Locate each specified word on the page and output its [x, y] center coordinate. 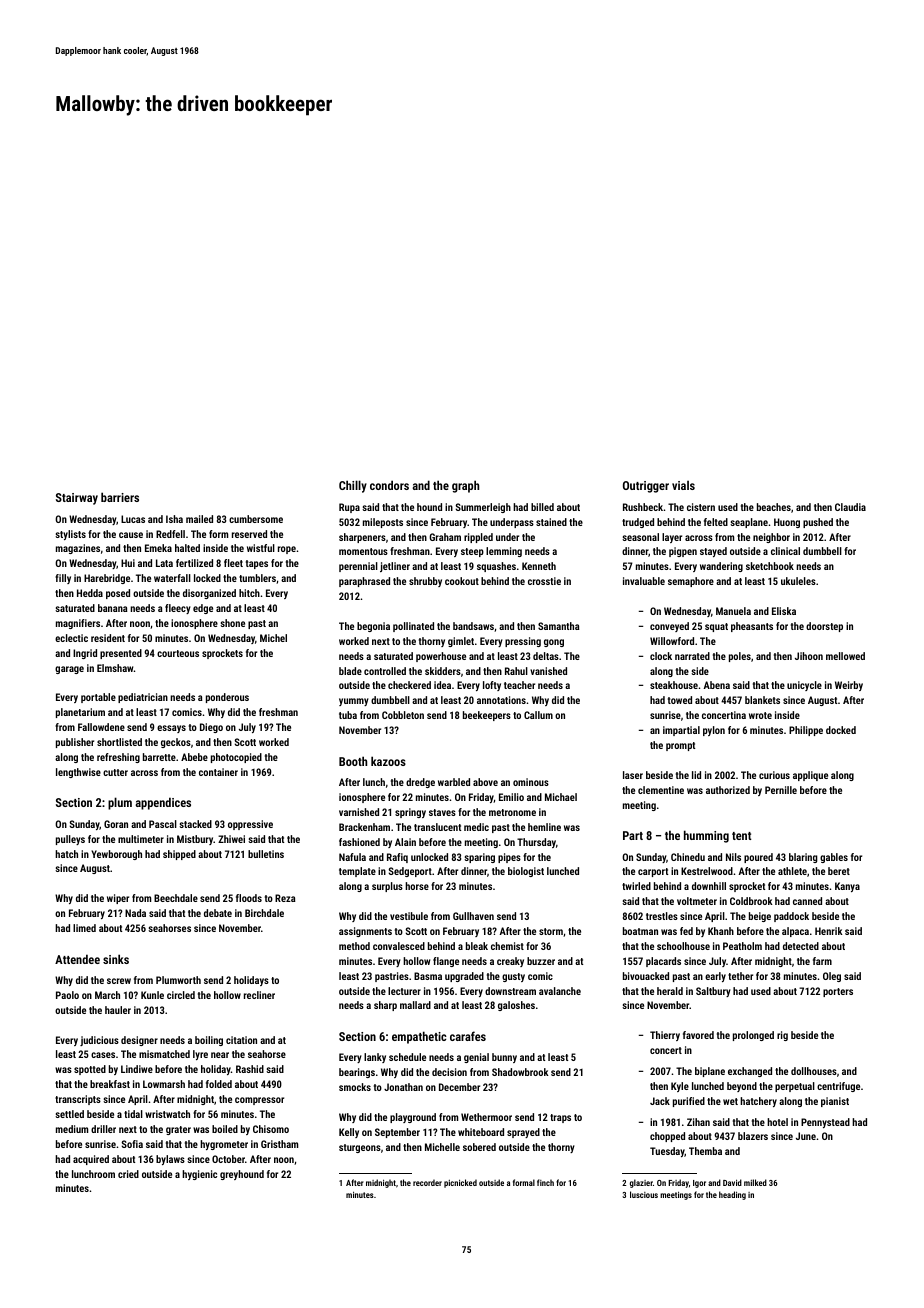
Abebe [194, 757]
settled [69, 1114]
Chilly [353, 486]
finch [545, 1182]
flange [446, 962]
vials [683, 485]
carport [653, 872]
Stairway [77, 499]
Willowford [672, 641]
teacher [519, 685]
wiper [118, 899]
